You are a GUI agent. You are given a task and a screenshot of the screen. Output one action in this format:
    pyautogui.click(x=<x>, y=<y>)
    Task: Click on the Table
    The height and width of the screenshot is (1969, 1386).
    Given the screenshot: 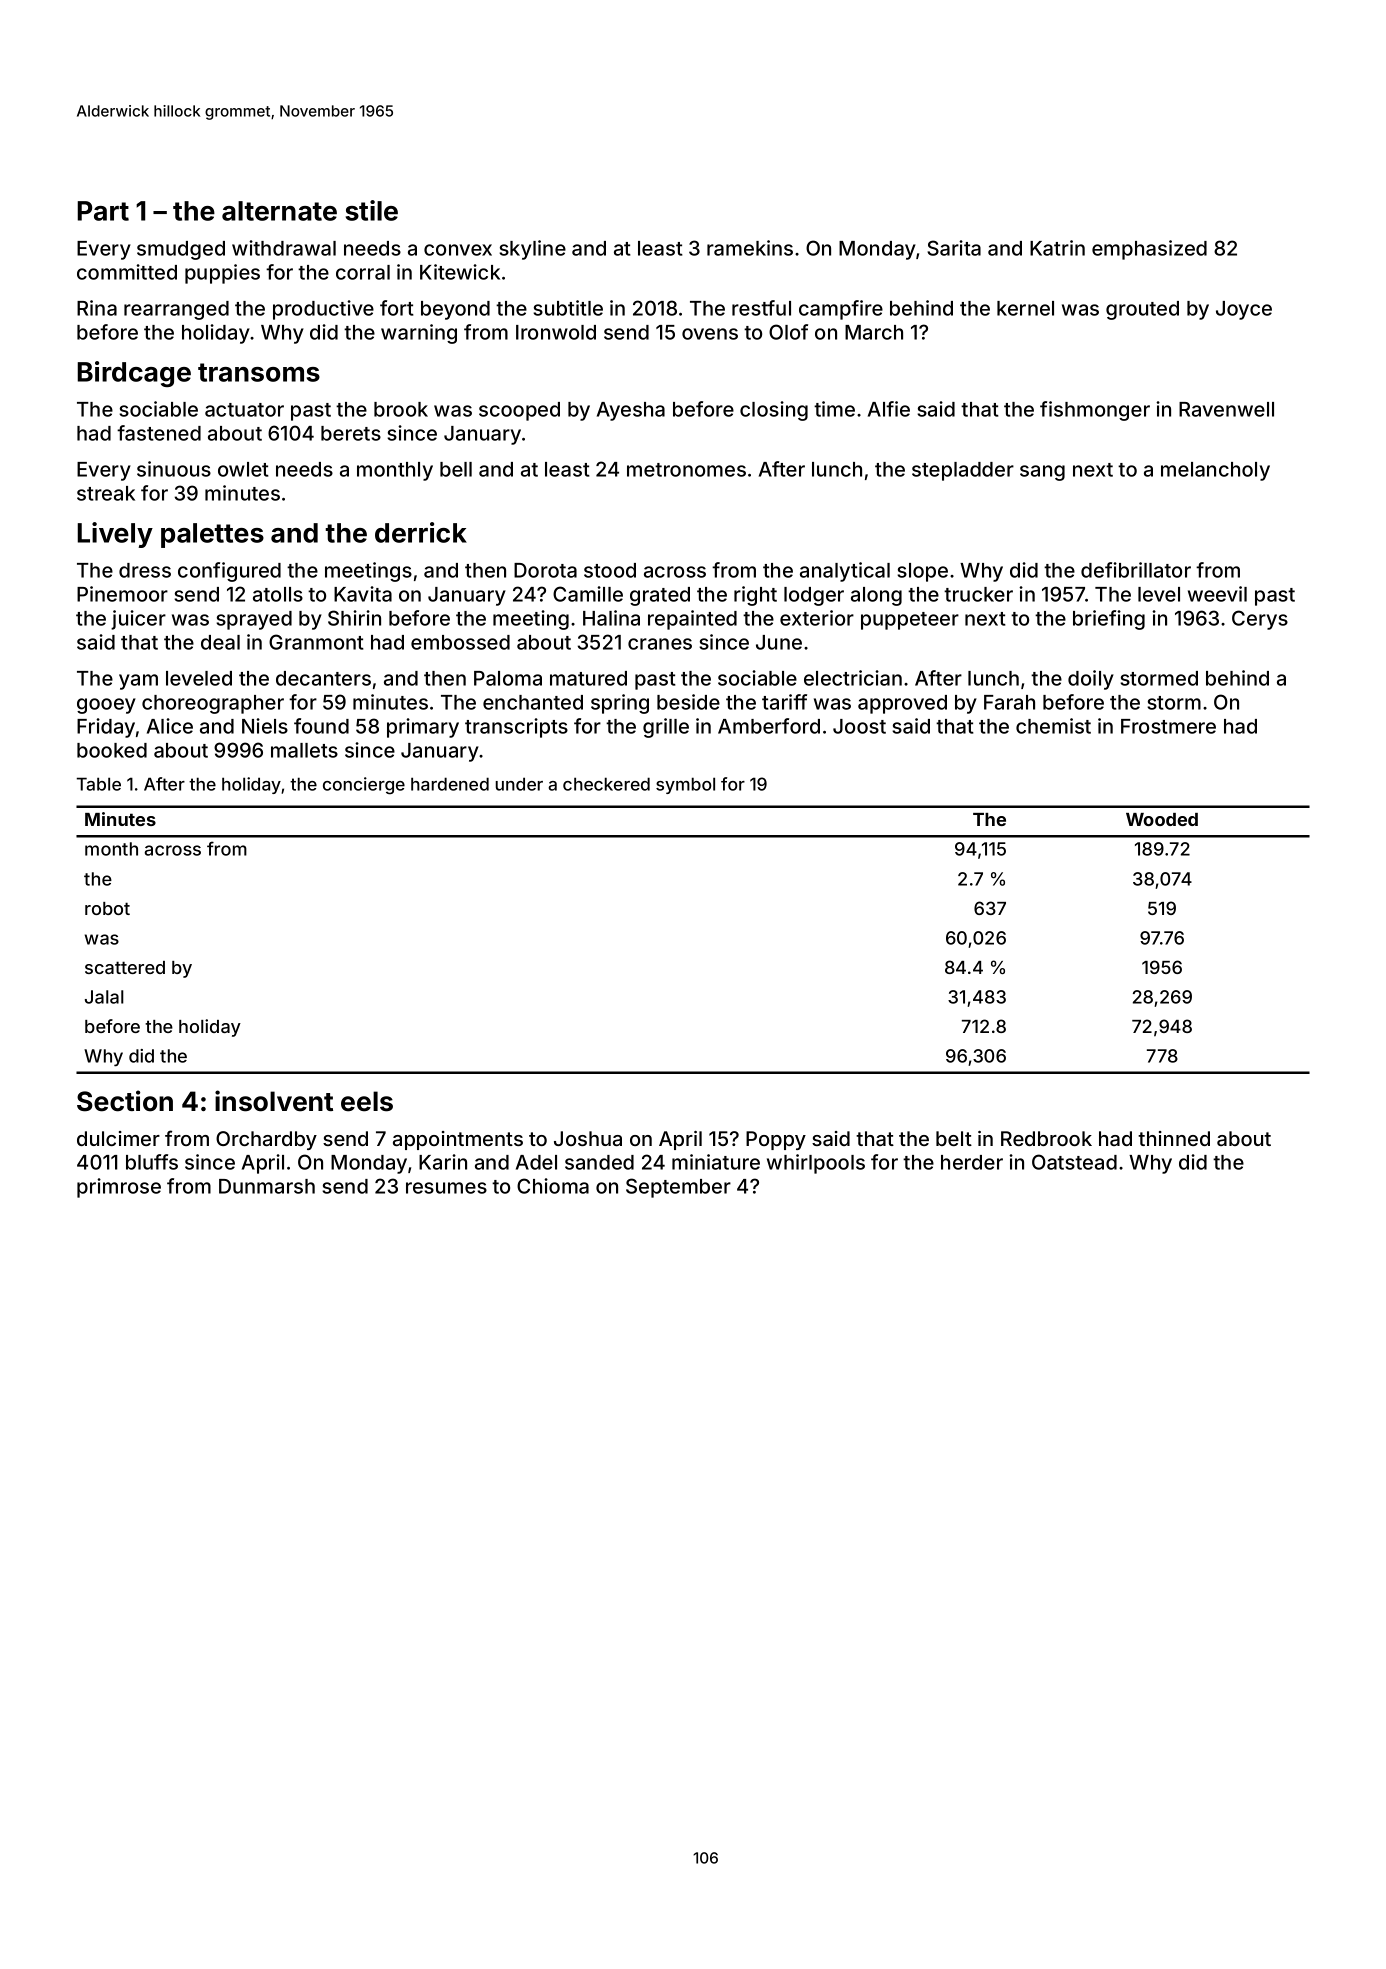 What is the action you would take?
    pyautogui.click(x=99, y=784)
